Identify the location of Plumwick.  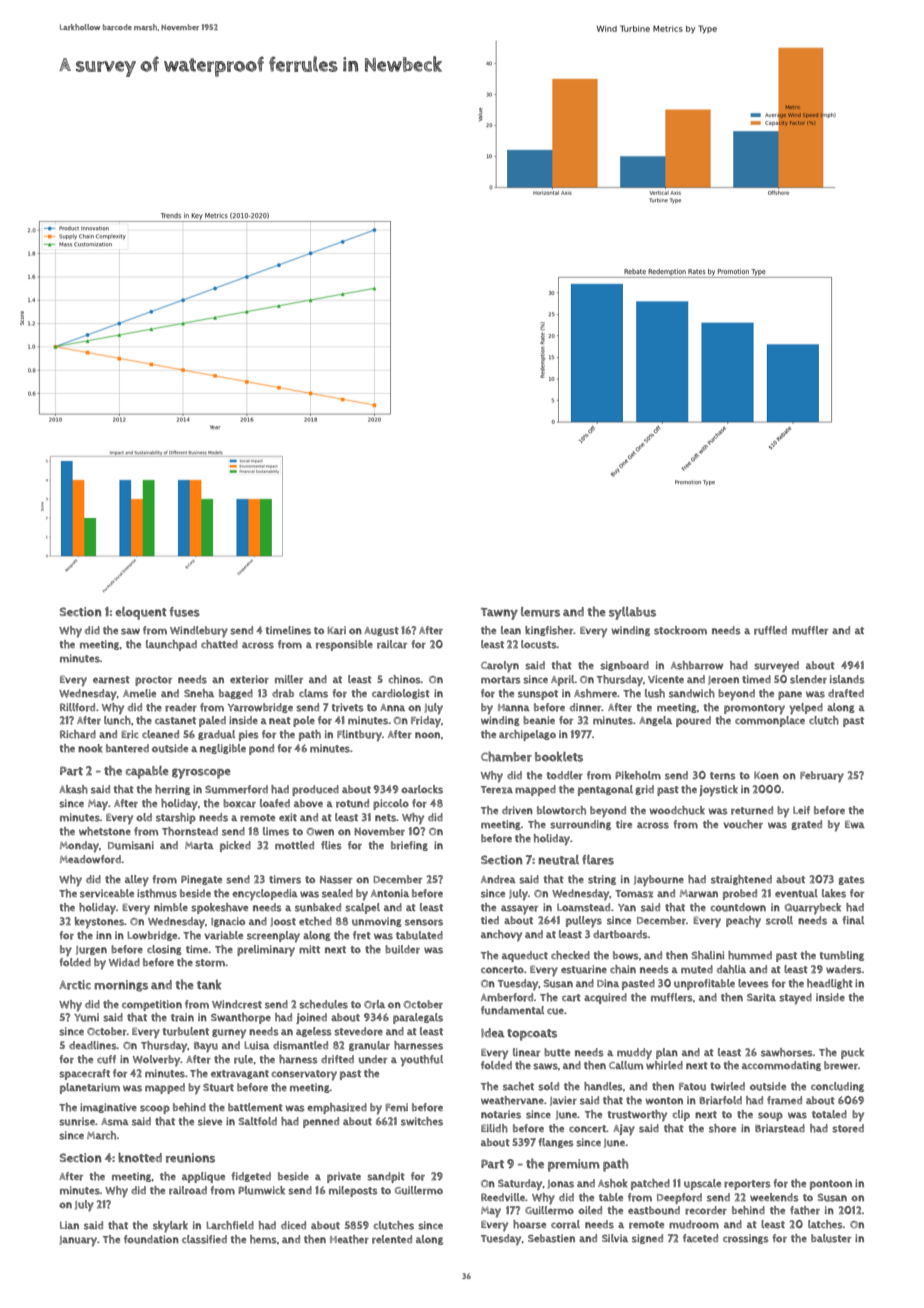
(261, 1190).
